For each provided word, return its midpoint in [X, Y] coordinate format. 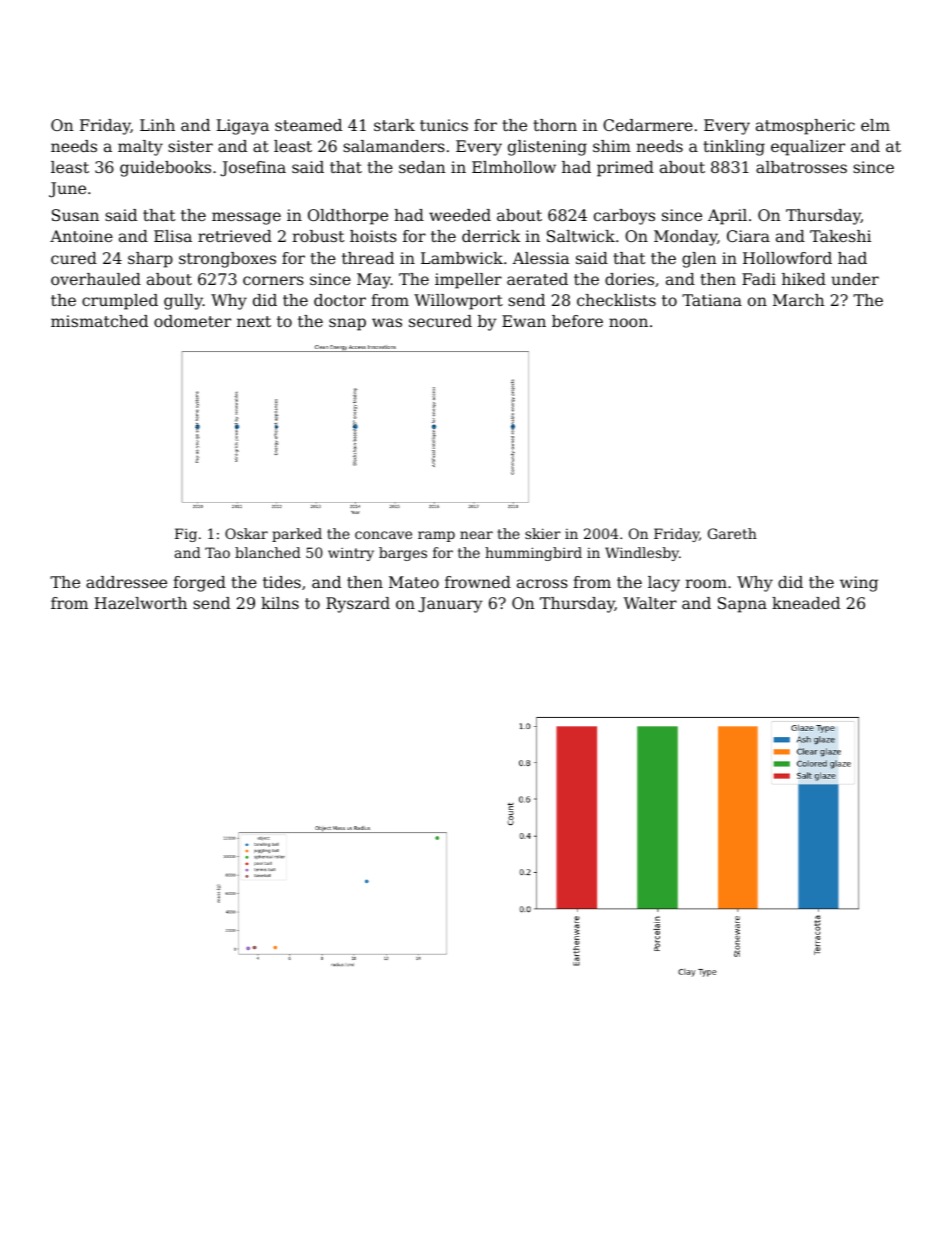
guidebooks [165, 169]
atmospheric [805, 127]
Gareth [732, 533]
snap [347, 324]
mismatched [99, 321]
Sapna [742, 605]
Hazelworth [140, 603]
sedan [422, 167]
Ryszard [358, 605]
